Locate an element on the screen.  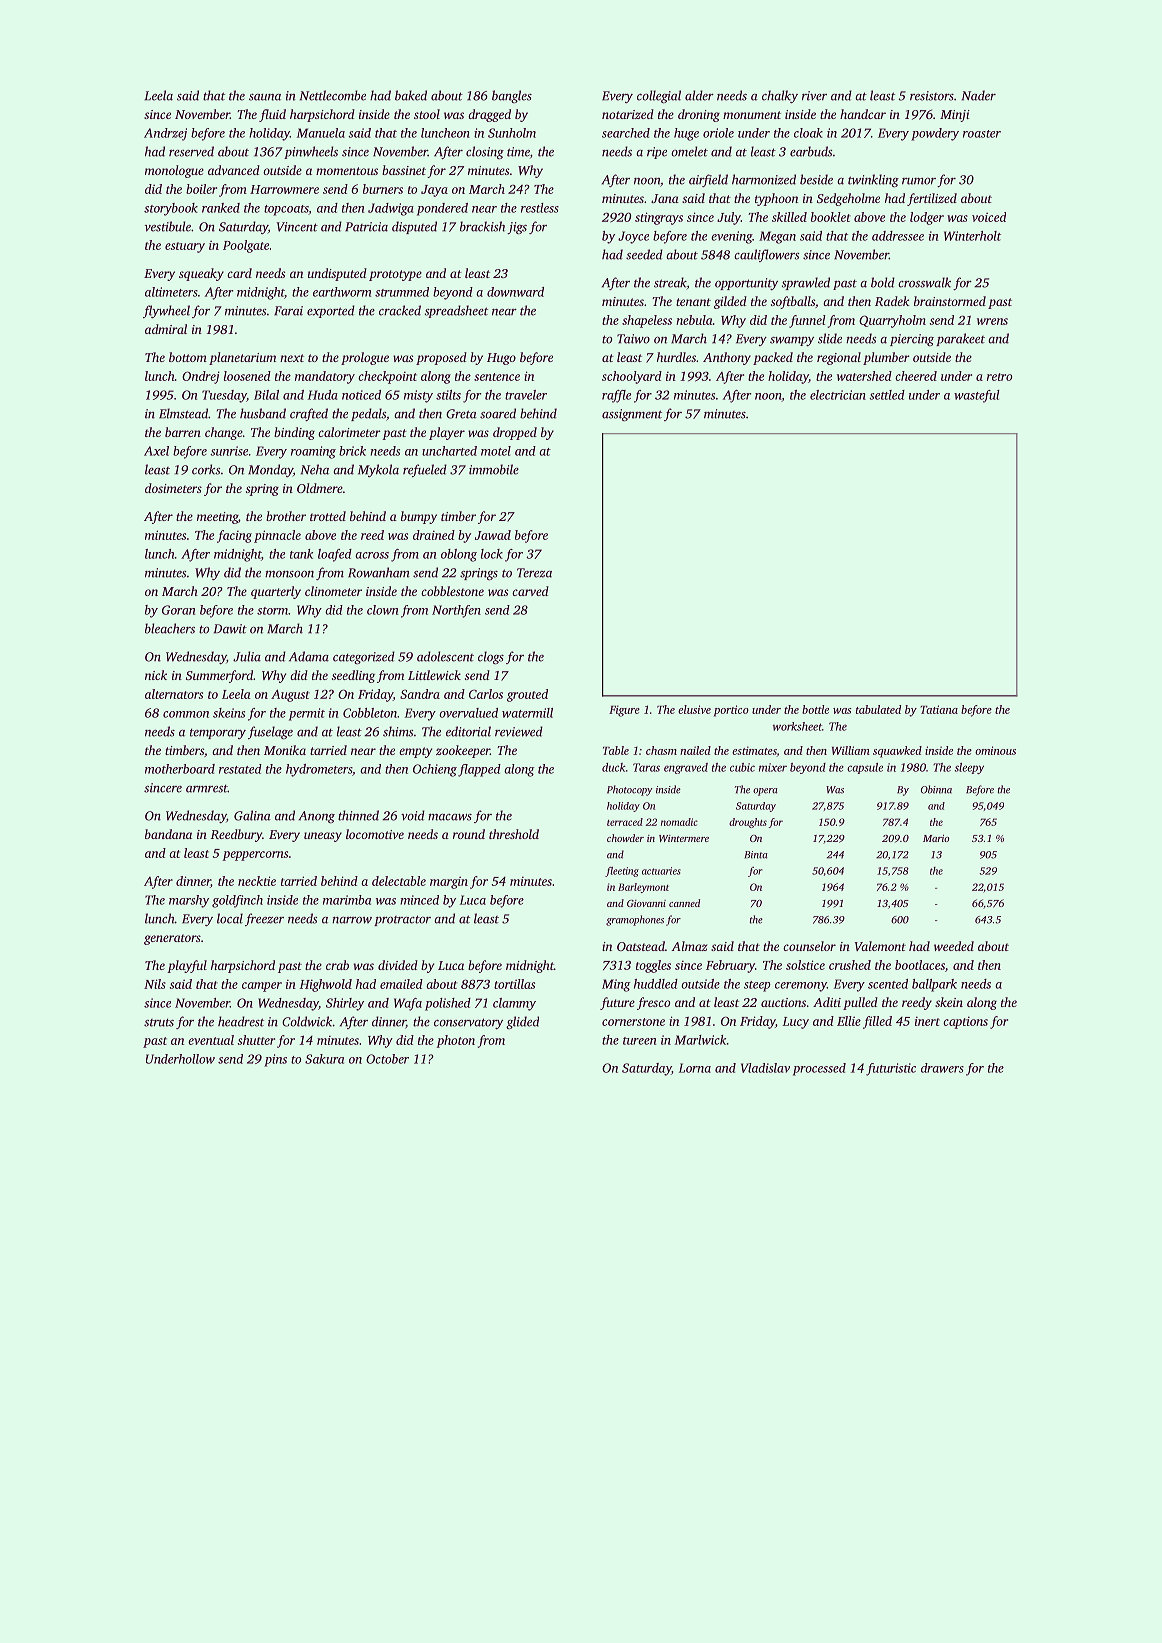
bottle is located at coordinates (815, 709).
